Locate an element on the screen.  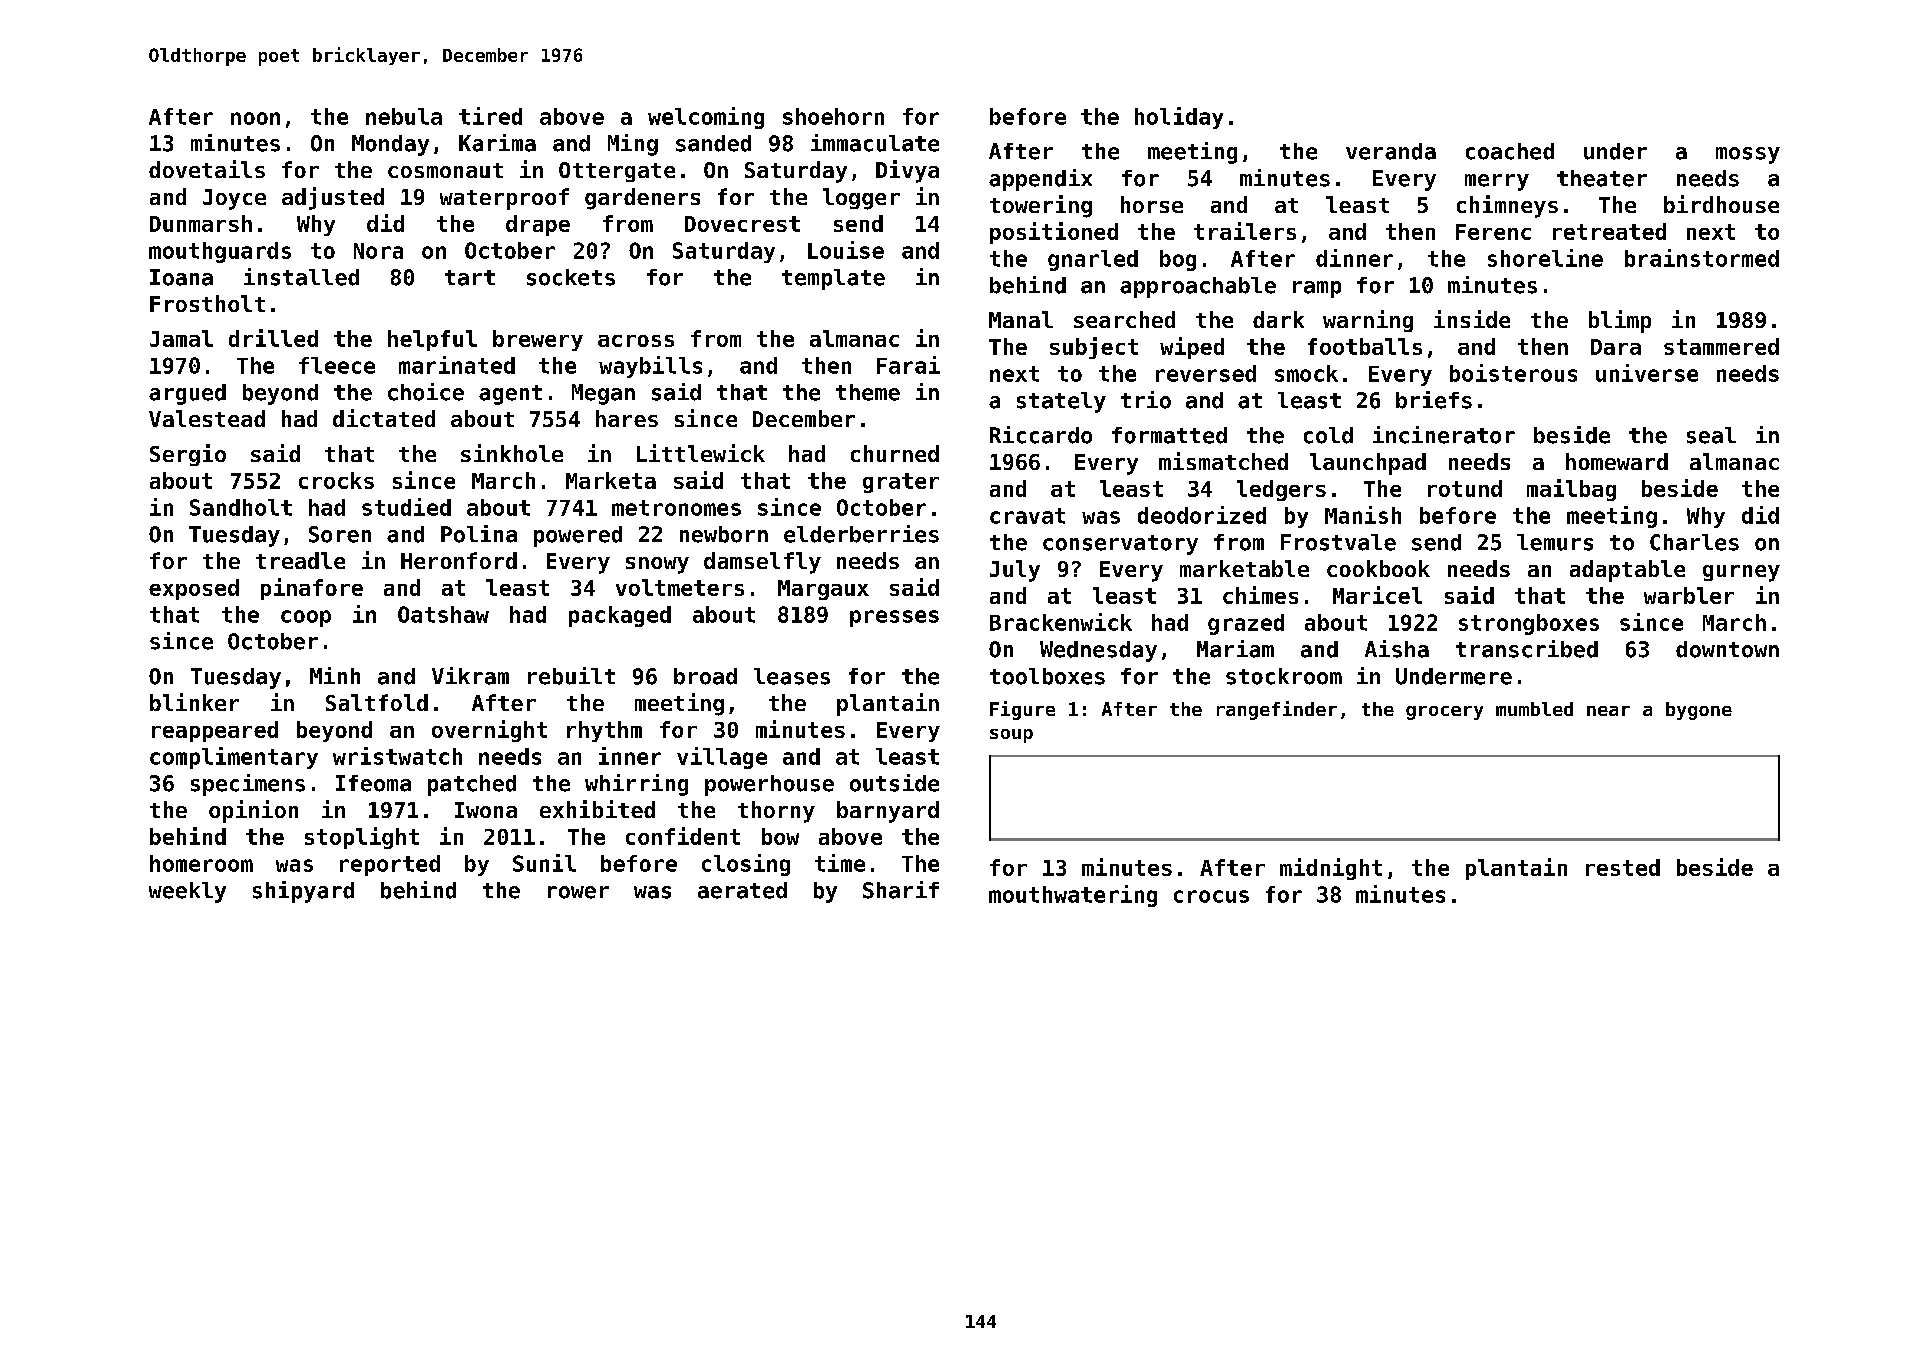
birdhouse is located at coordinates (1721, 204).
